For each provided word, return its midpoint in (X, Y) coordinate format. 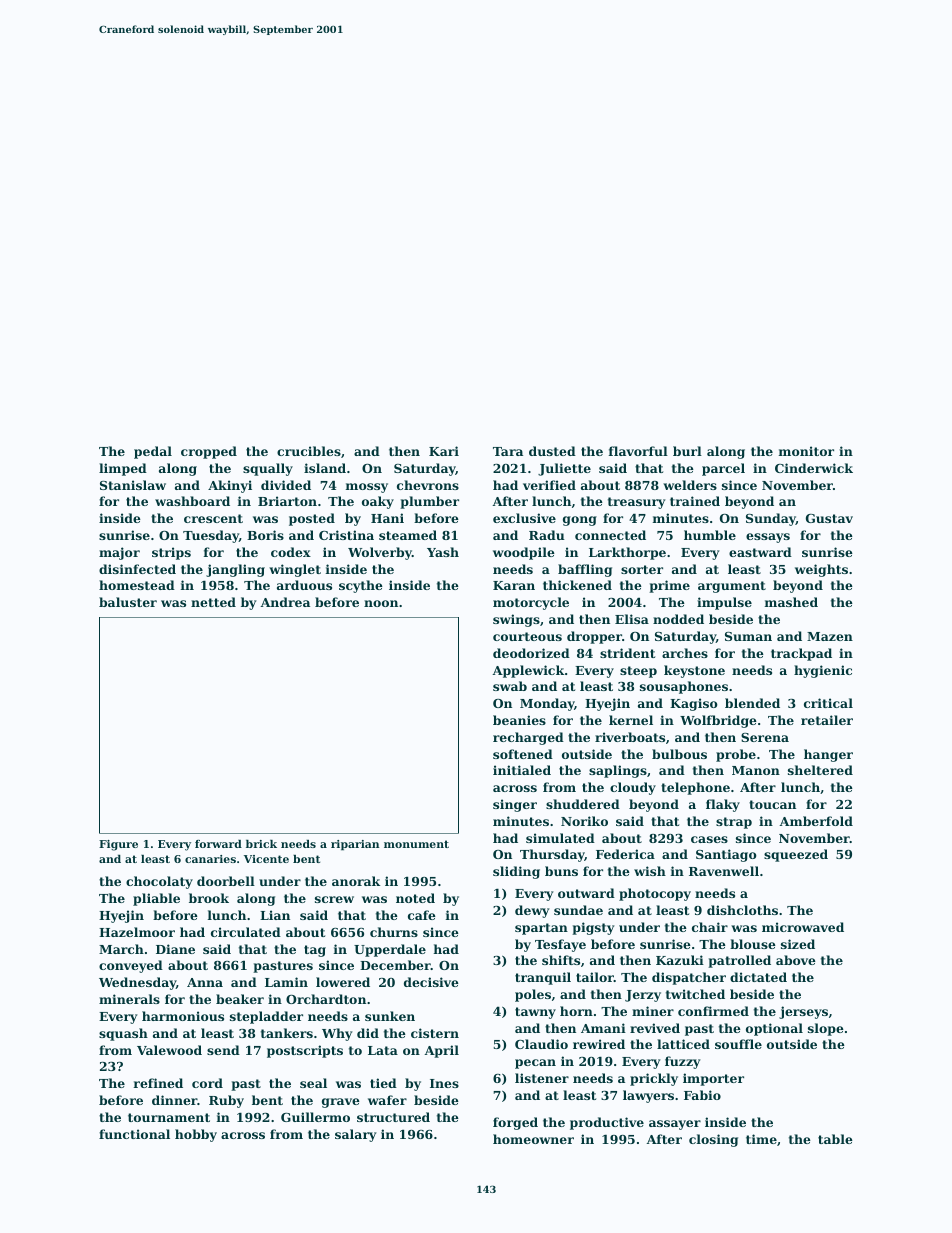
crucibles (309, 451)
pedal (153, 452)
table (835, 1139)
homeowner (533, 1139)
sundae (578, 910)
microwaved (803, 927)
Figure (118, 845)
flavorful (638, 451)
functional (134, 1134)
